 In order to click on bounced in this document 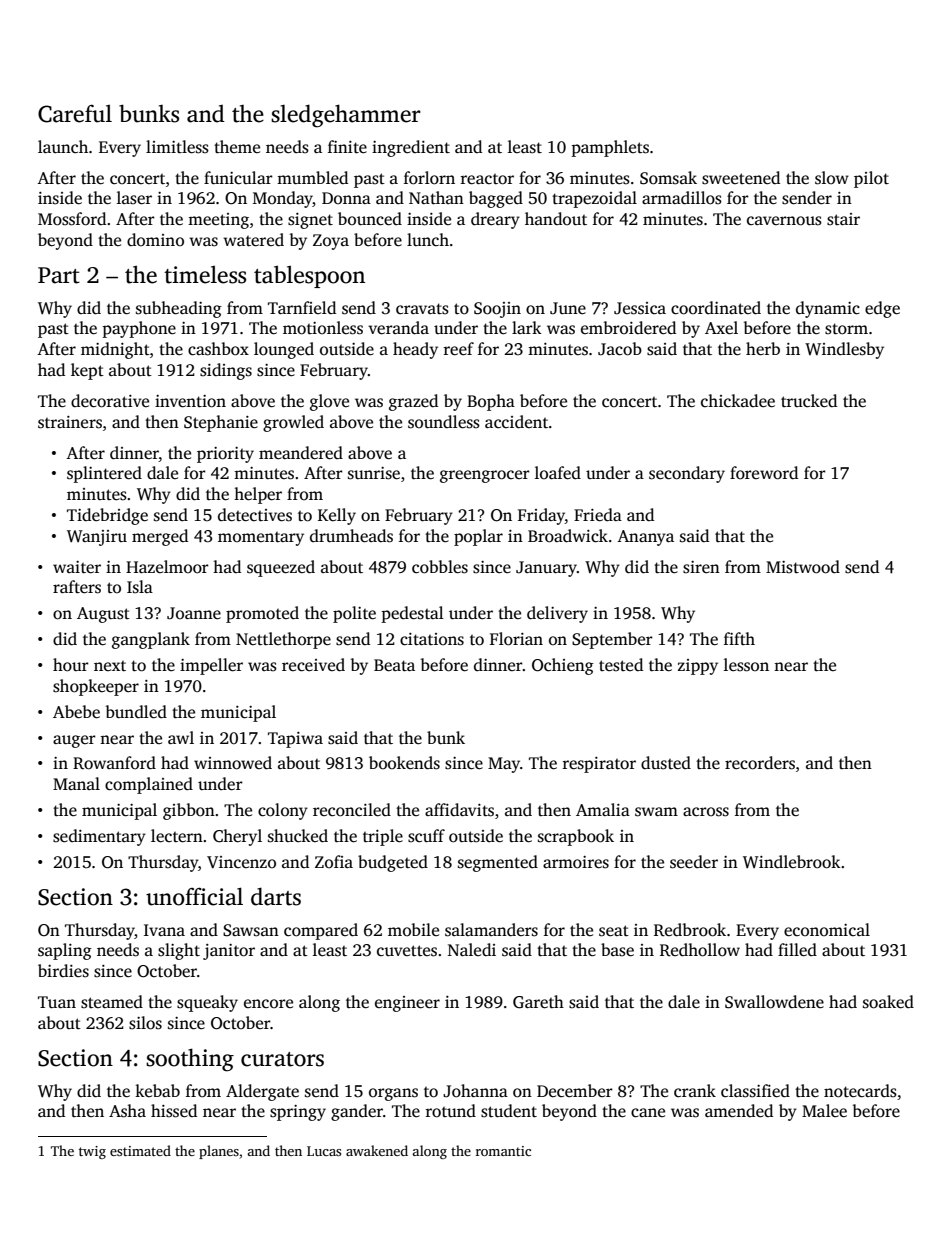, I will do `click(370, 219)`.
